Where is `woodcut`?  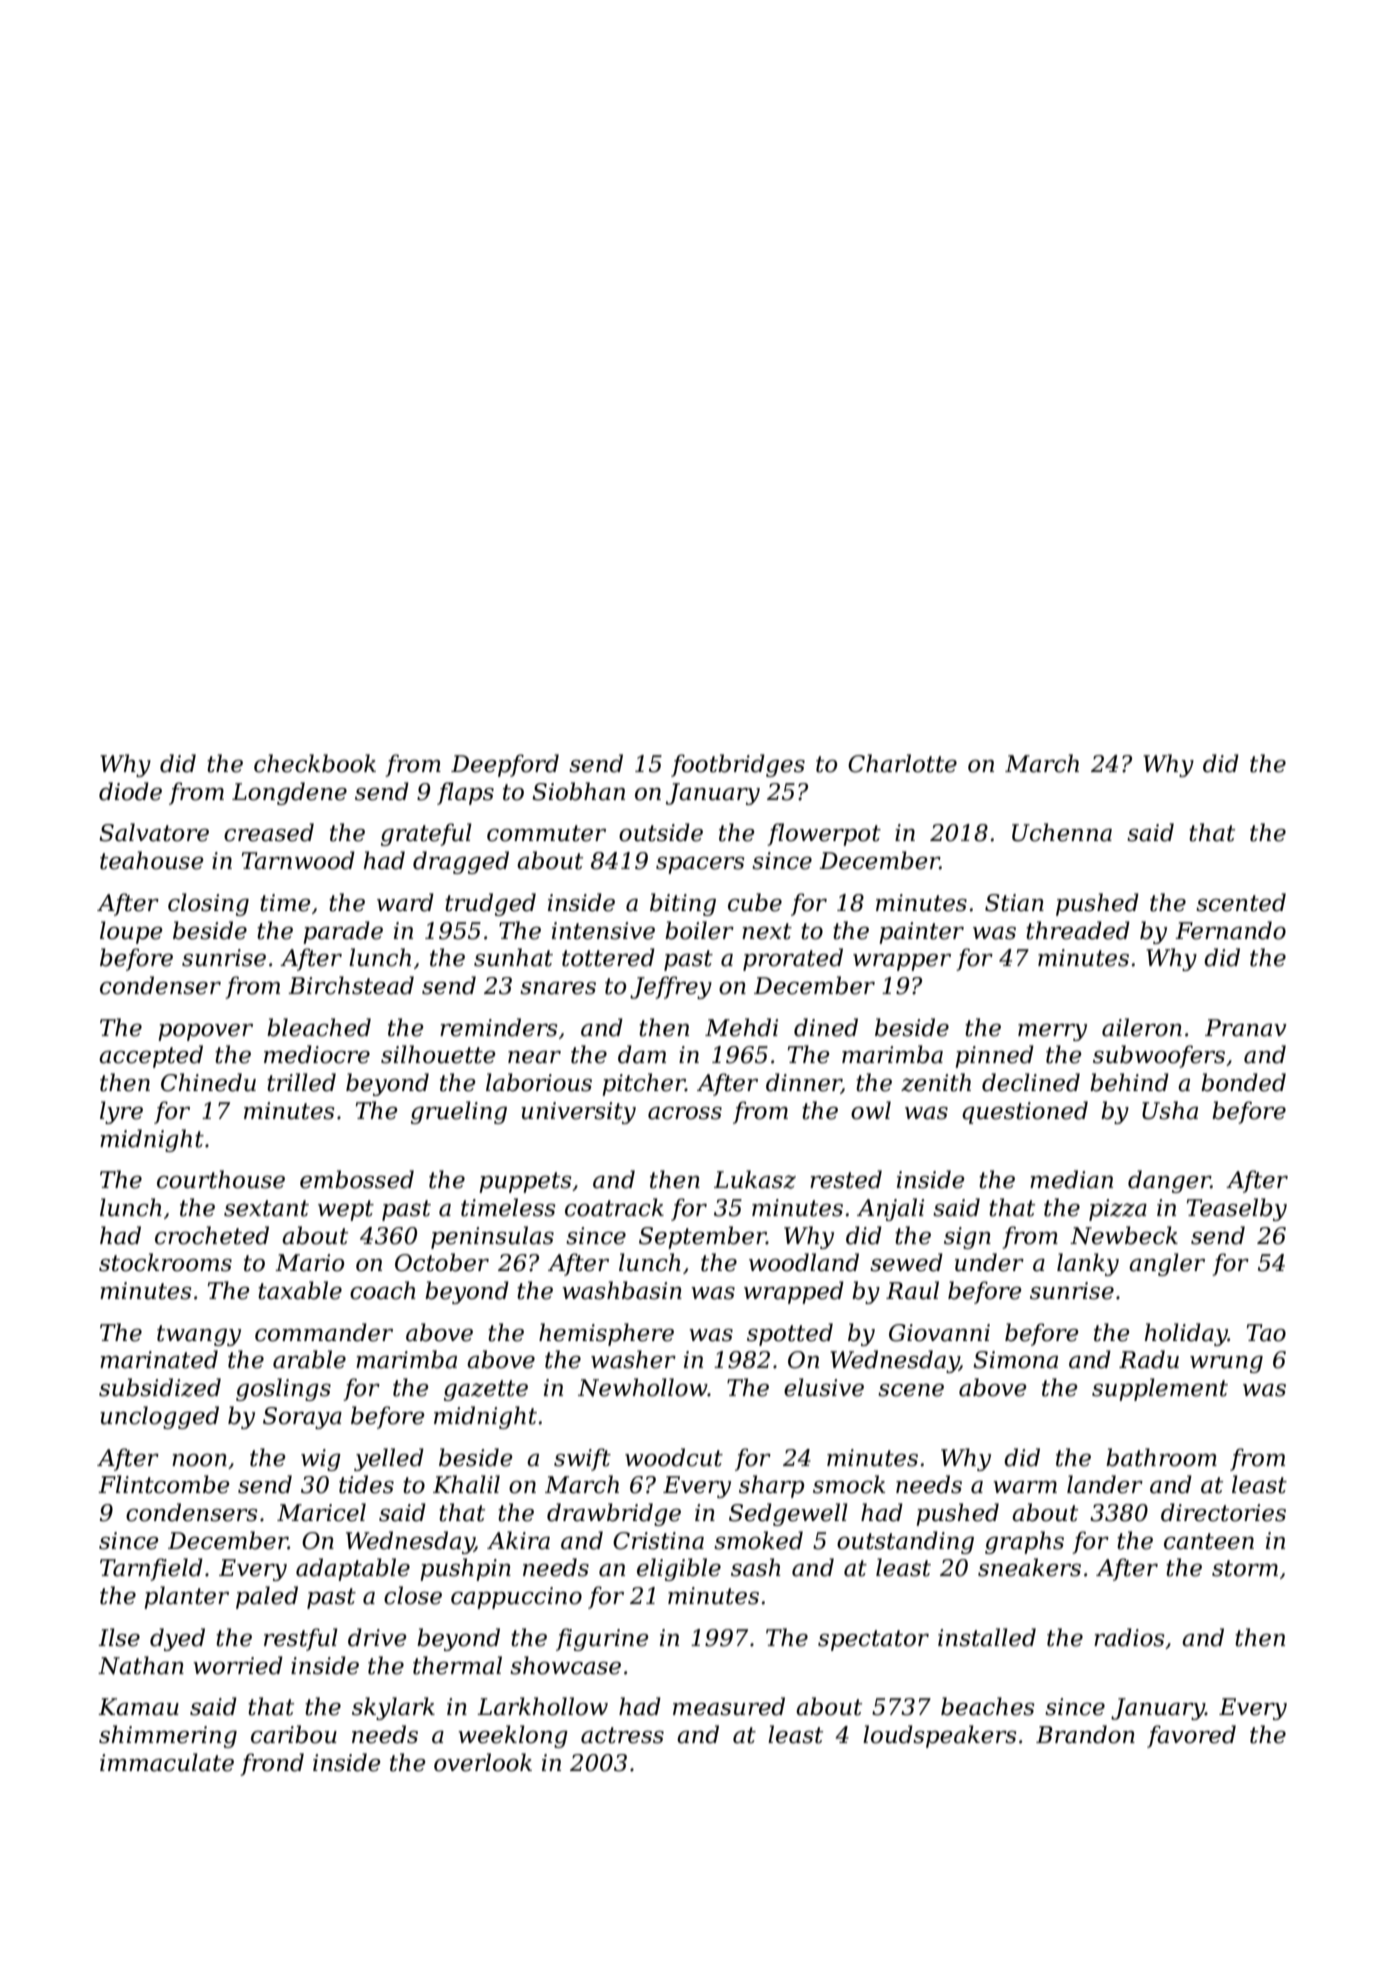 woodcut is located at coordinates (674, 1457).
